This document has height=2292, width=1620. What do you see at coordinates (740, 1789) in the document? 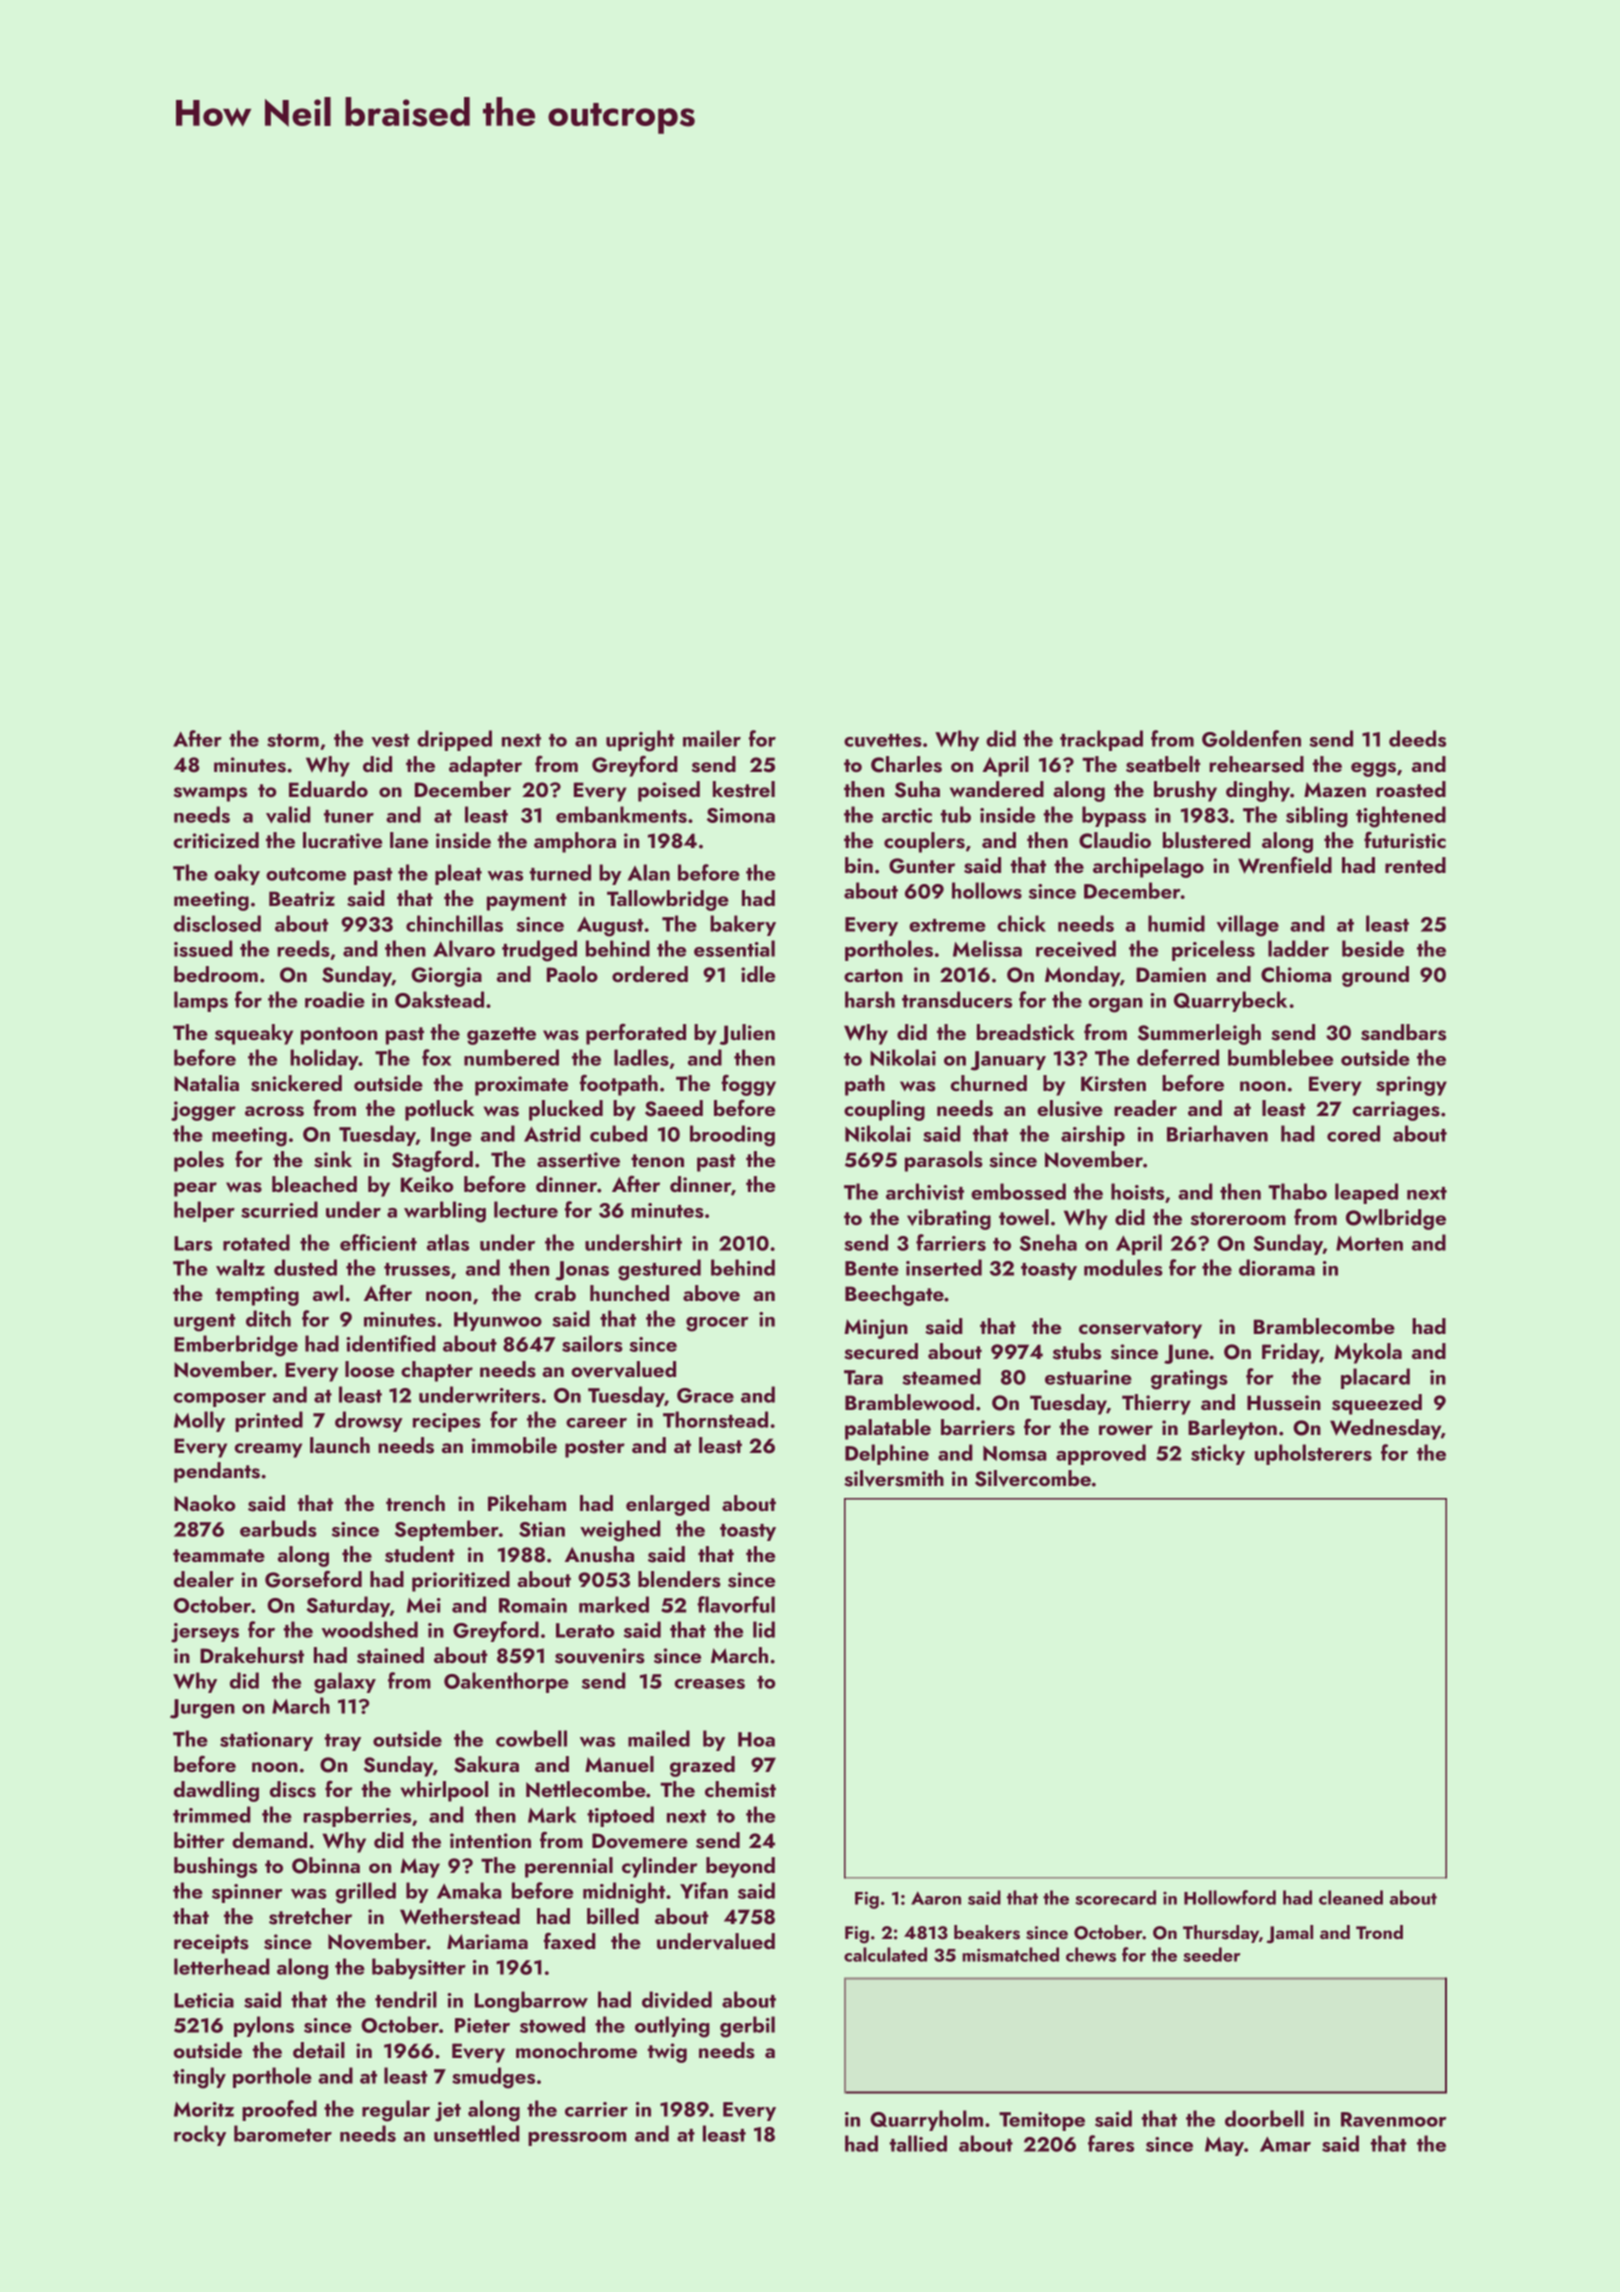
I see `chemist` at bounding box center [740, 1789].
